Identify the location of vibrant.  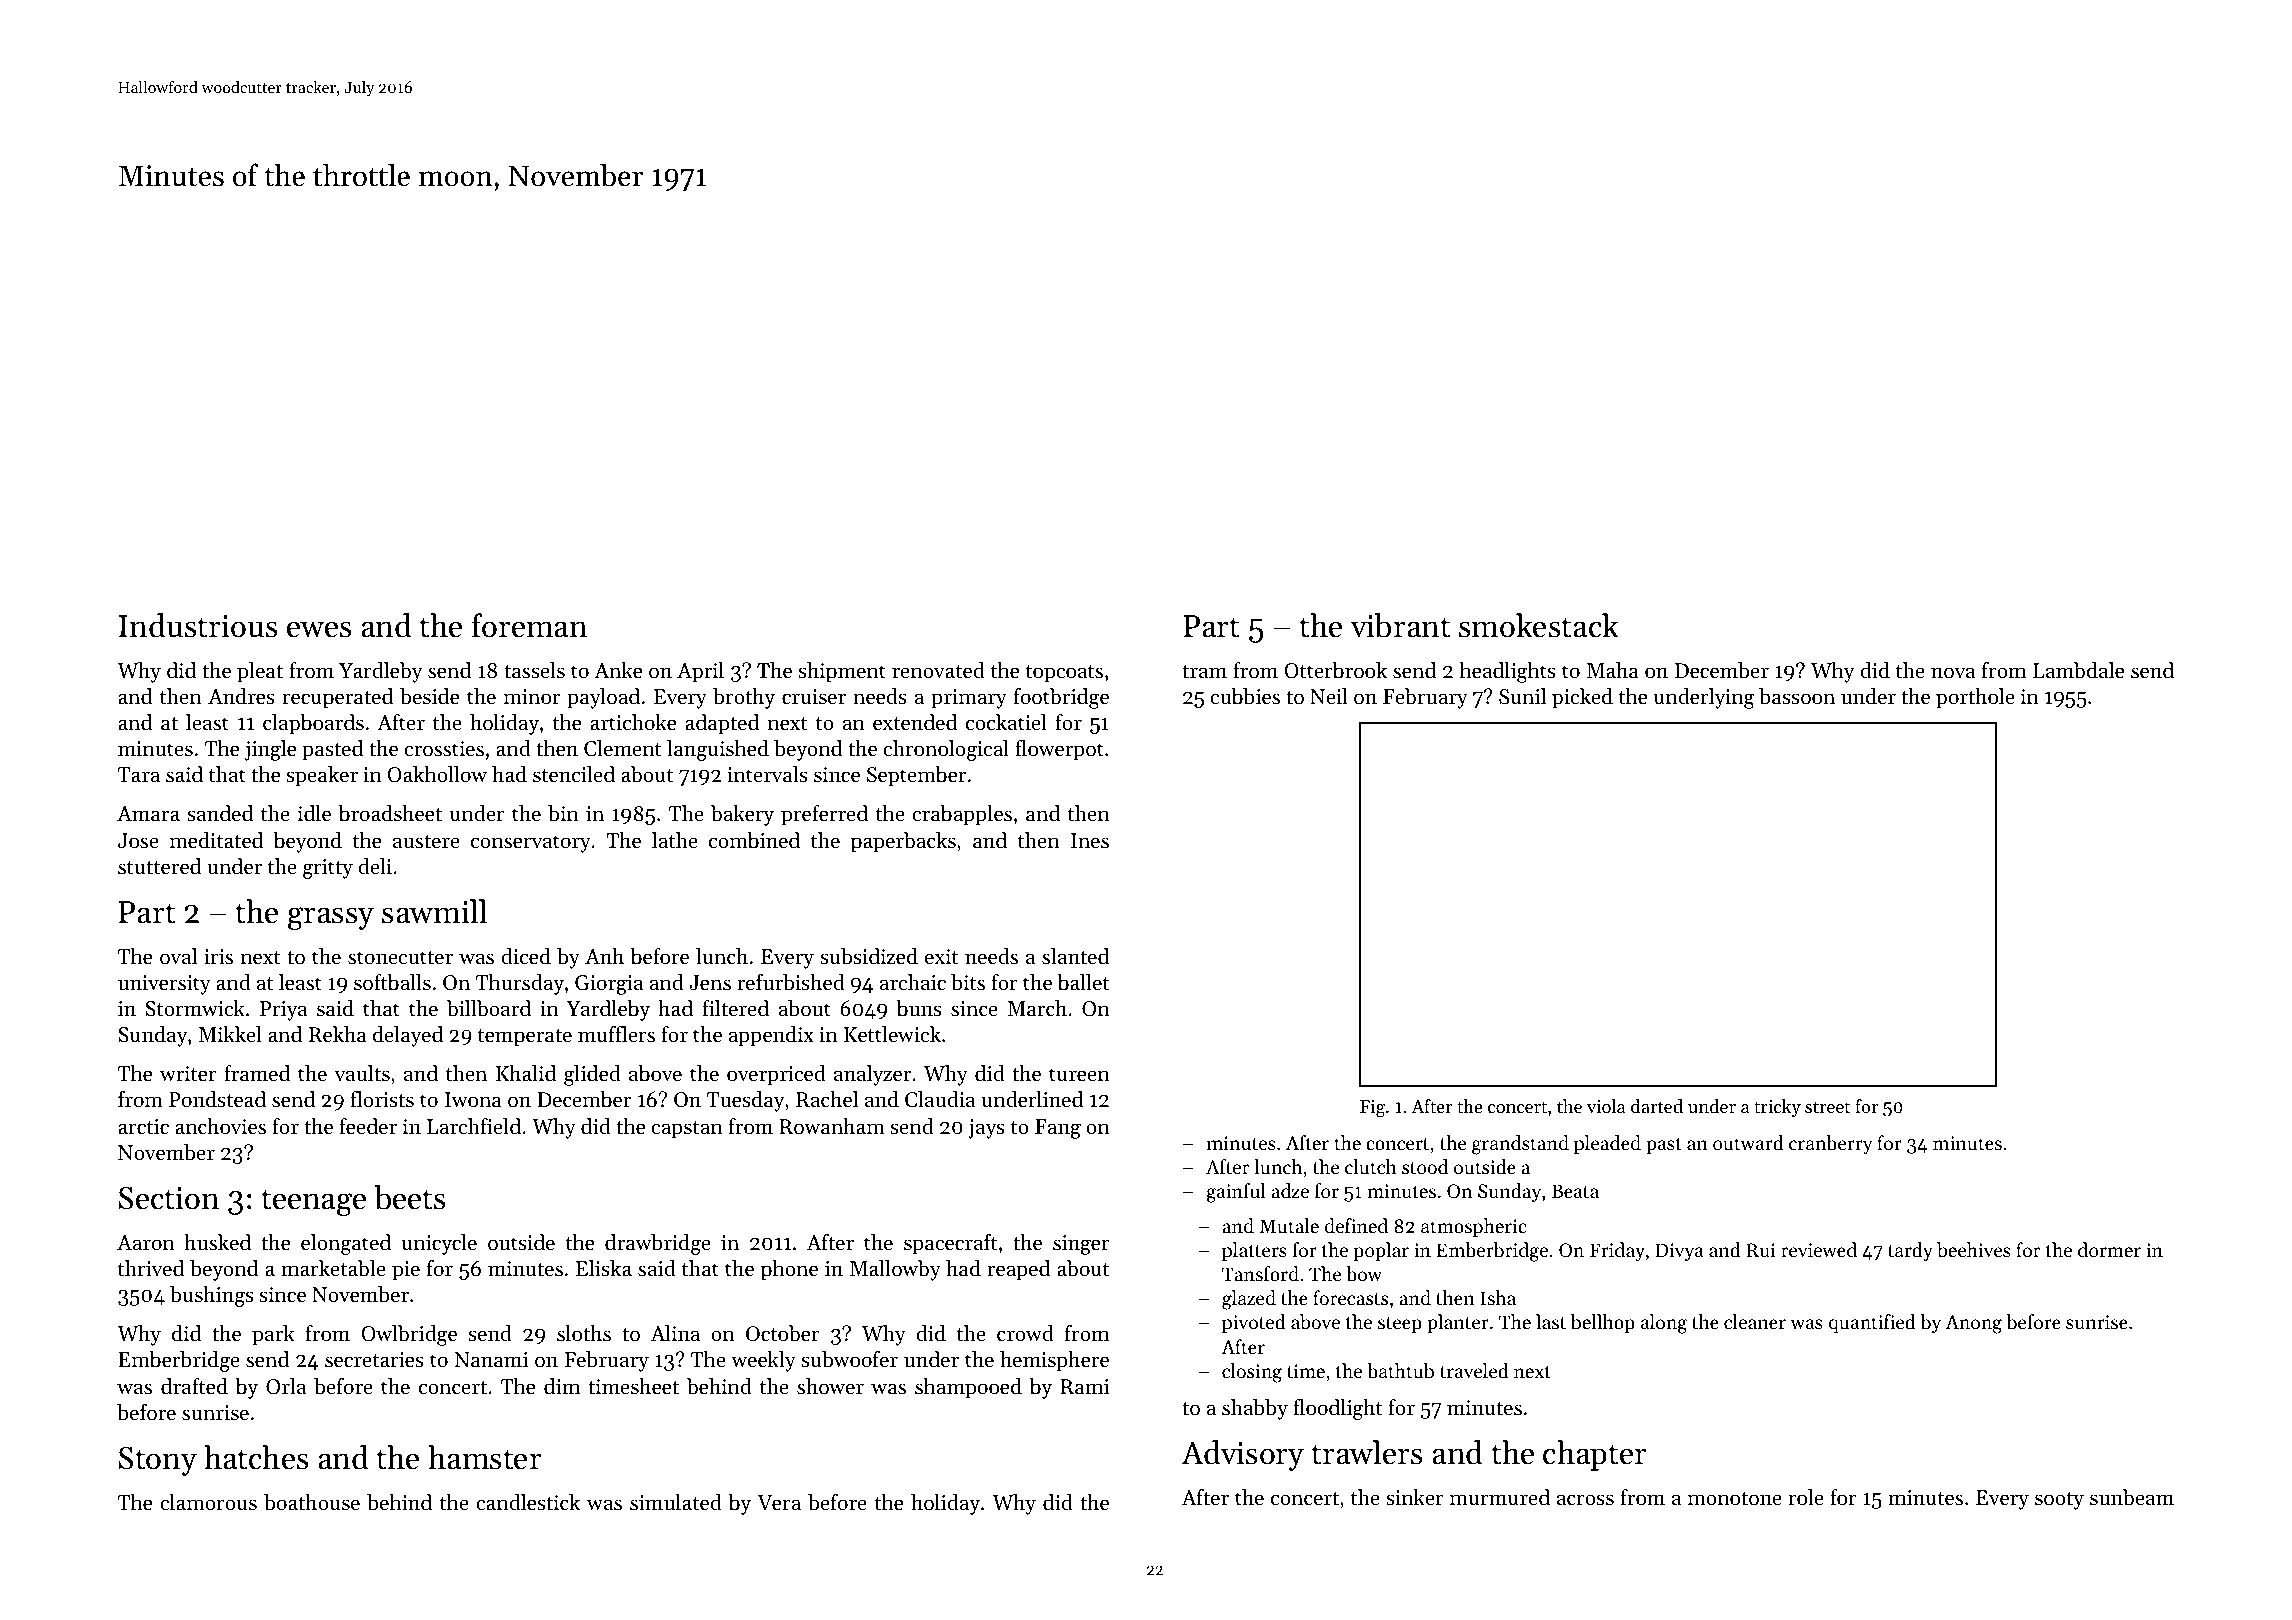
(1400, 625).
